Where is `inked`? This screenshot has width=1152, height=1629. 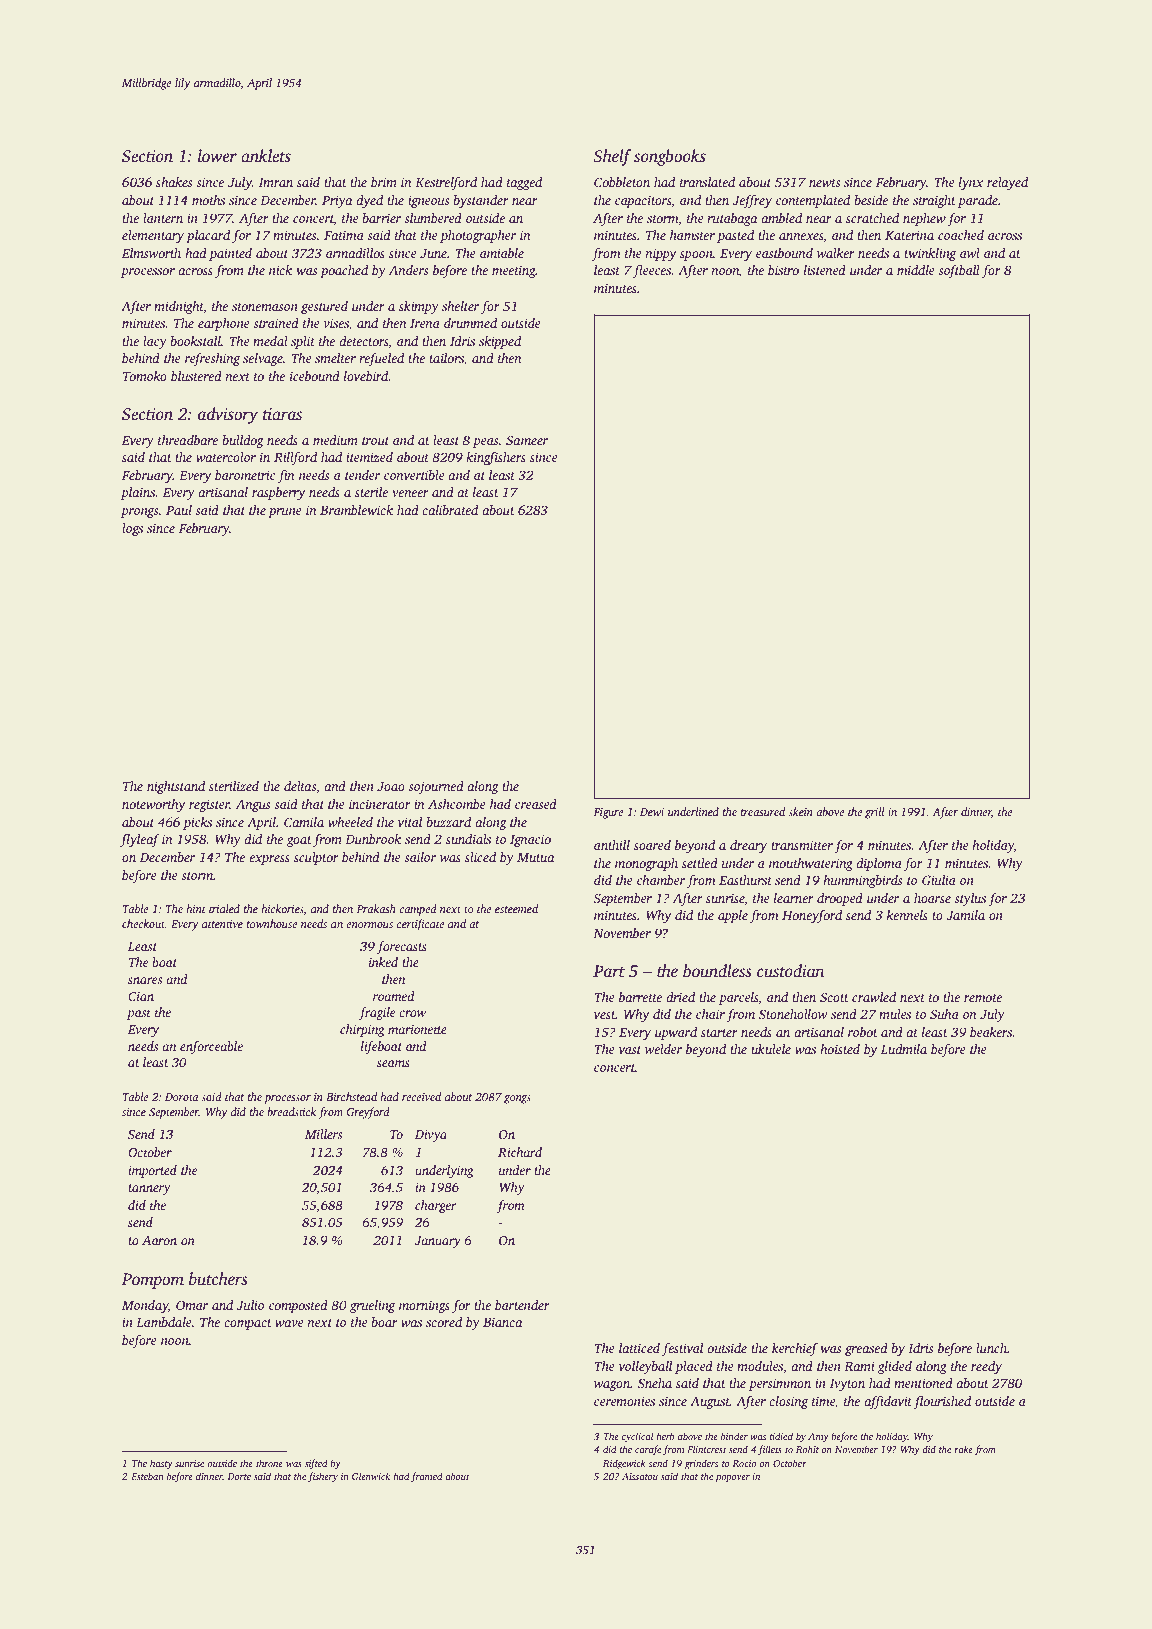
inked is located at coordinates (383, 962).
